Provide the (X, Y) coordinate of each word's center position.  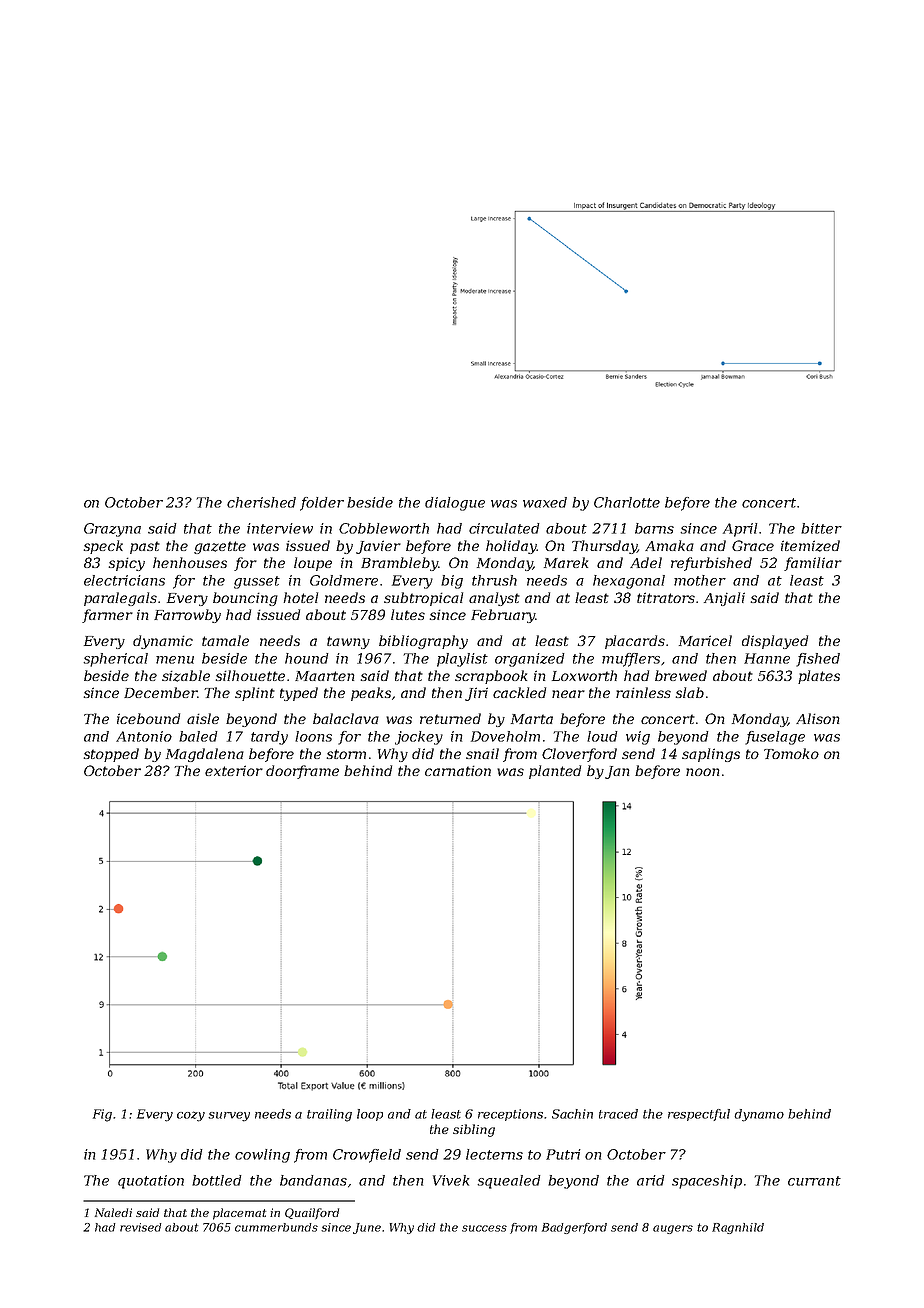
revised (141, 1227)
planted (555, 772)
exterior (234, 770)
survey (229, 1117)
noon (703, 772)
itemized (810, 546)
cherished (261, 502)
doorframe (302, 772)
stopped (111, 755)
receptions (510, 1115)
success (484, 1228)
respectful (699, 1115)
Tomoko (791, 753)
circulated (504, 528)
